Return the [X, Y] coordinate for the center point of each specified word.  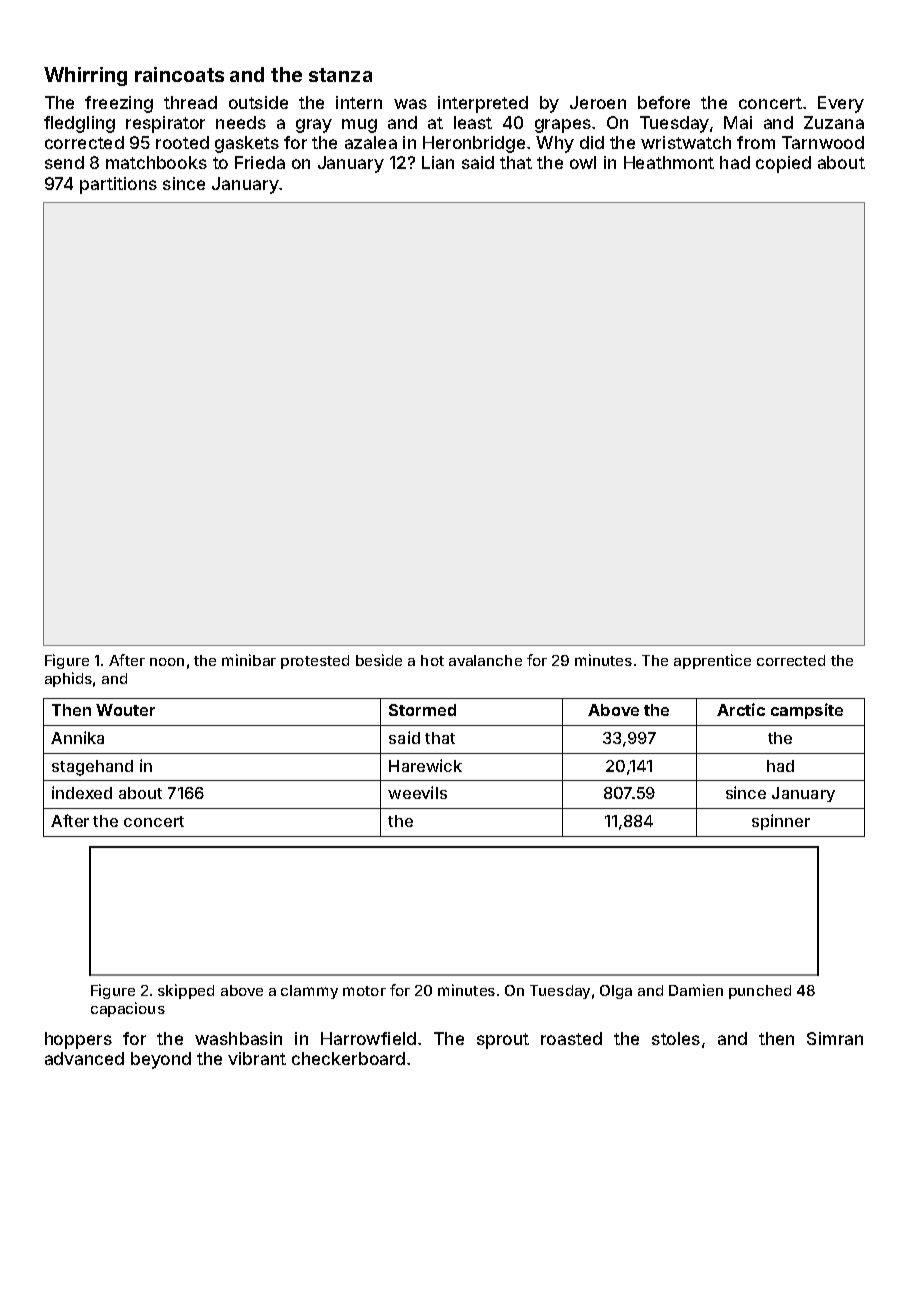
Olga [616, 992]
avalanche [485, 660]
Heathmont [669, 162]
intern [359, 102]
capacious [128, 1009]
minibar [249, 660]
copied [783, 164]
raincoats [179, 74]
